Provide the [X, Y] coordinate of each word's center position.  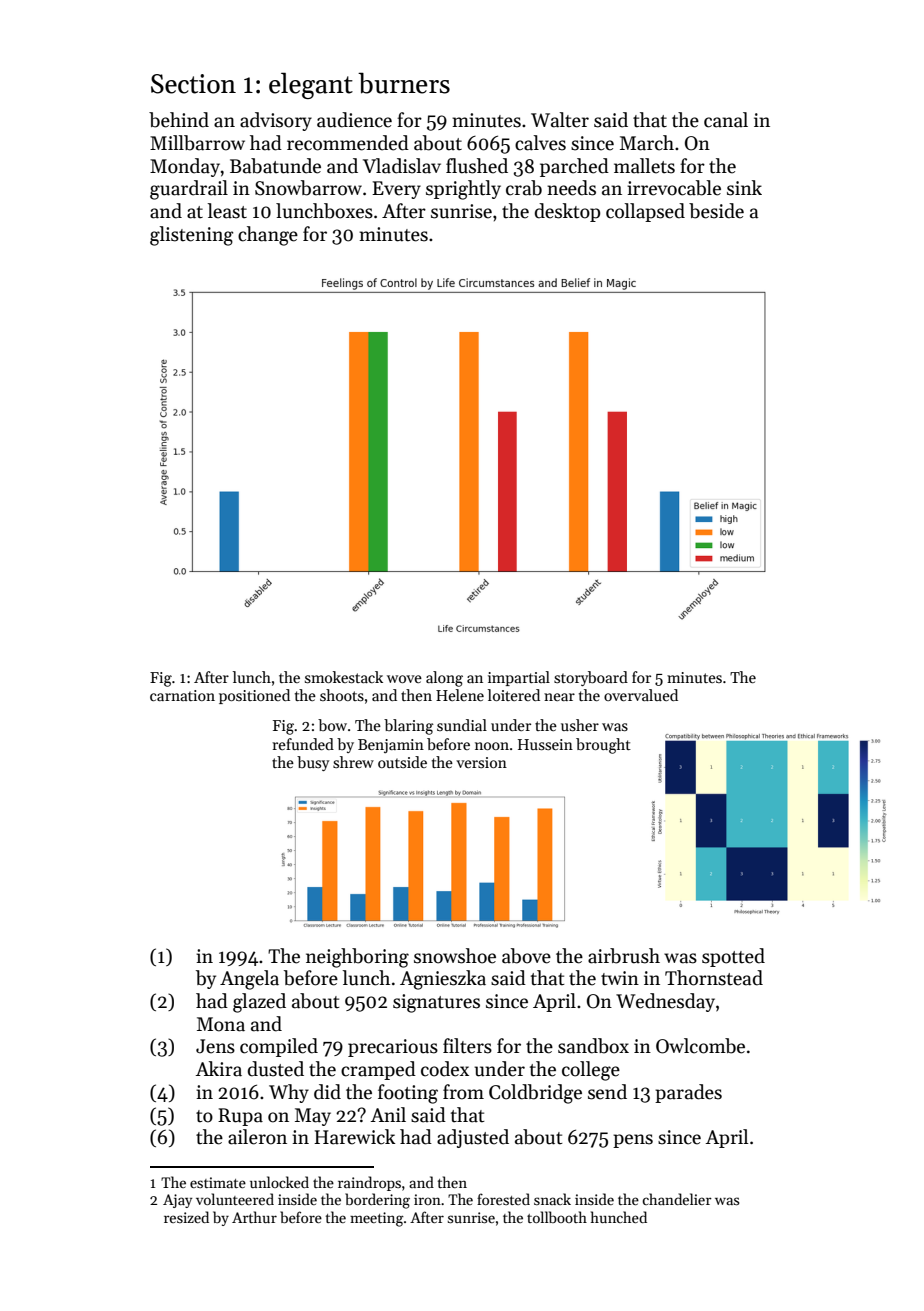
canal [726, 120]
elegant [311, 85]
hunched [619, 1217]
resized [186, 1217]
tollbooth [557, 1217]
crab [524, 188]
